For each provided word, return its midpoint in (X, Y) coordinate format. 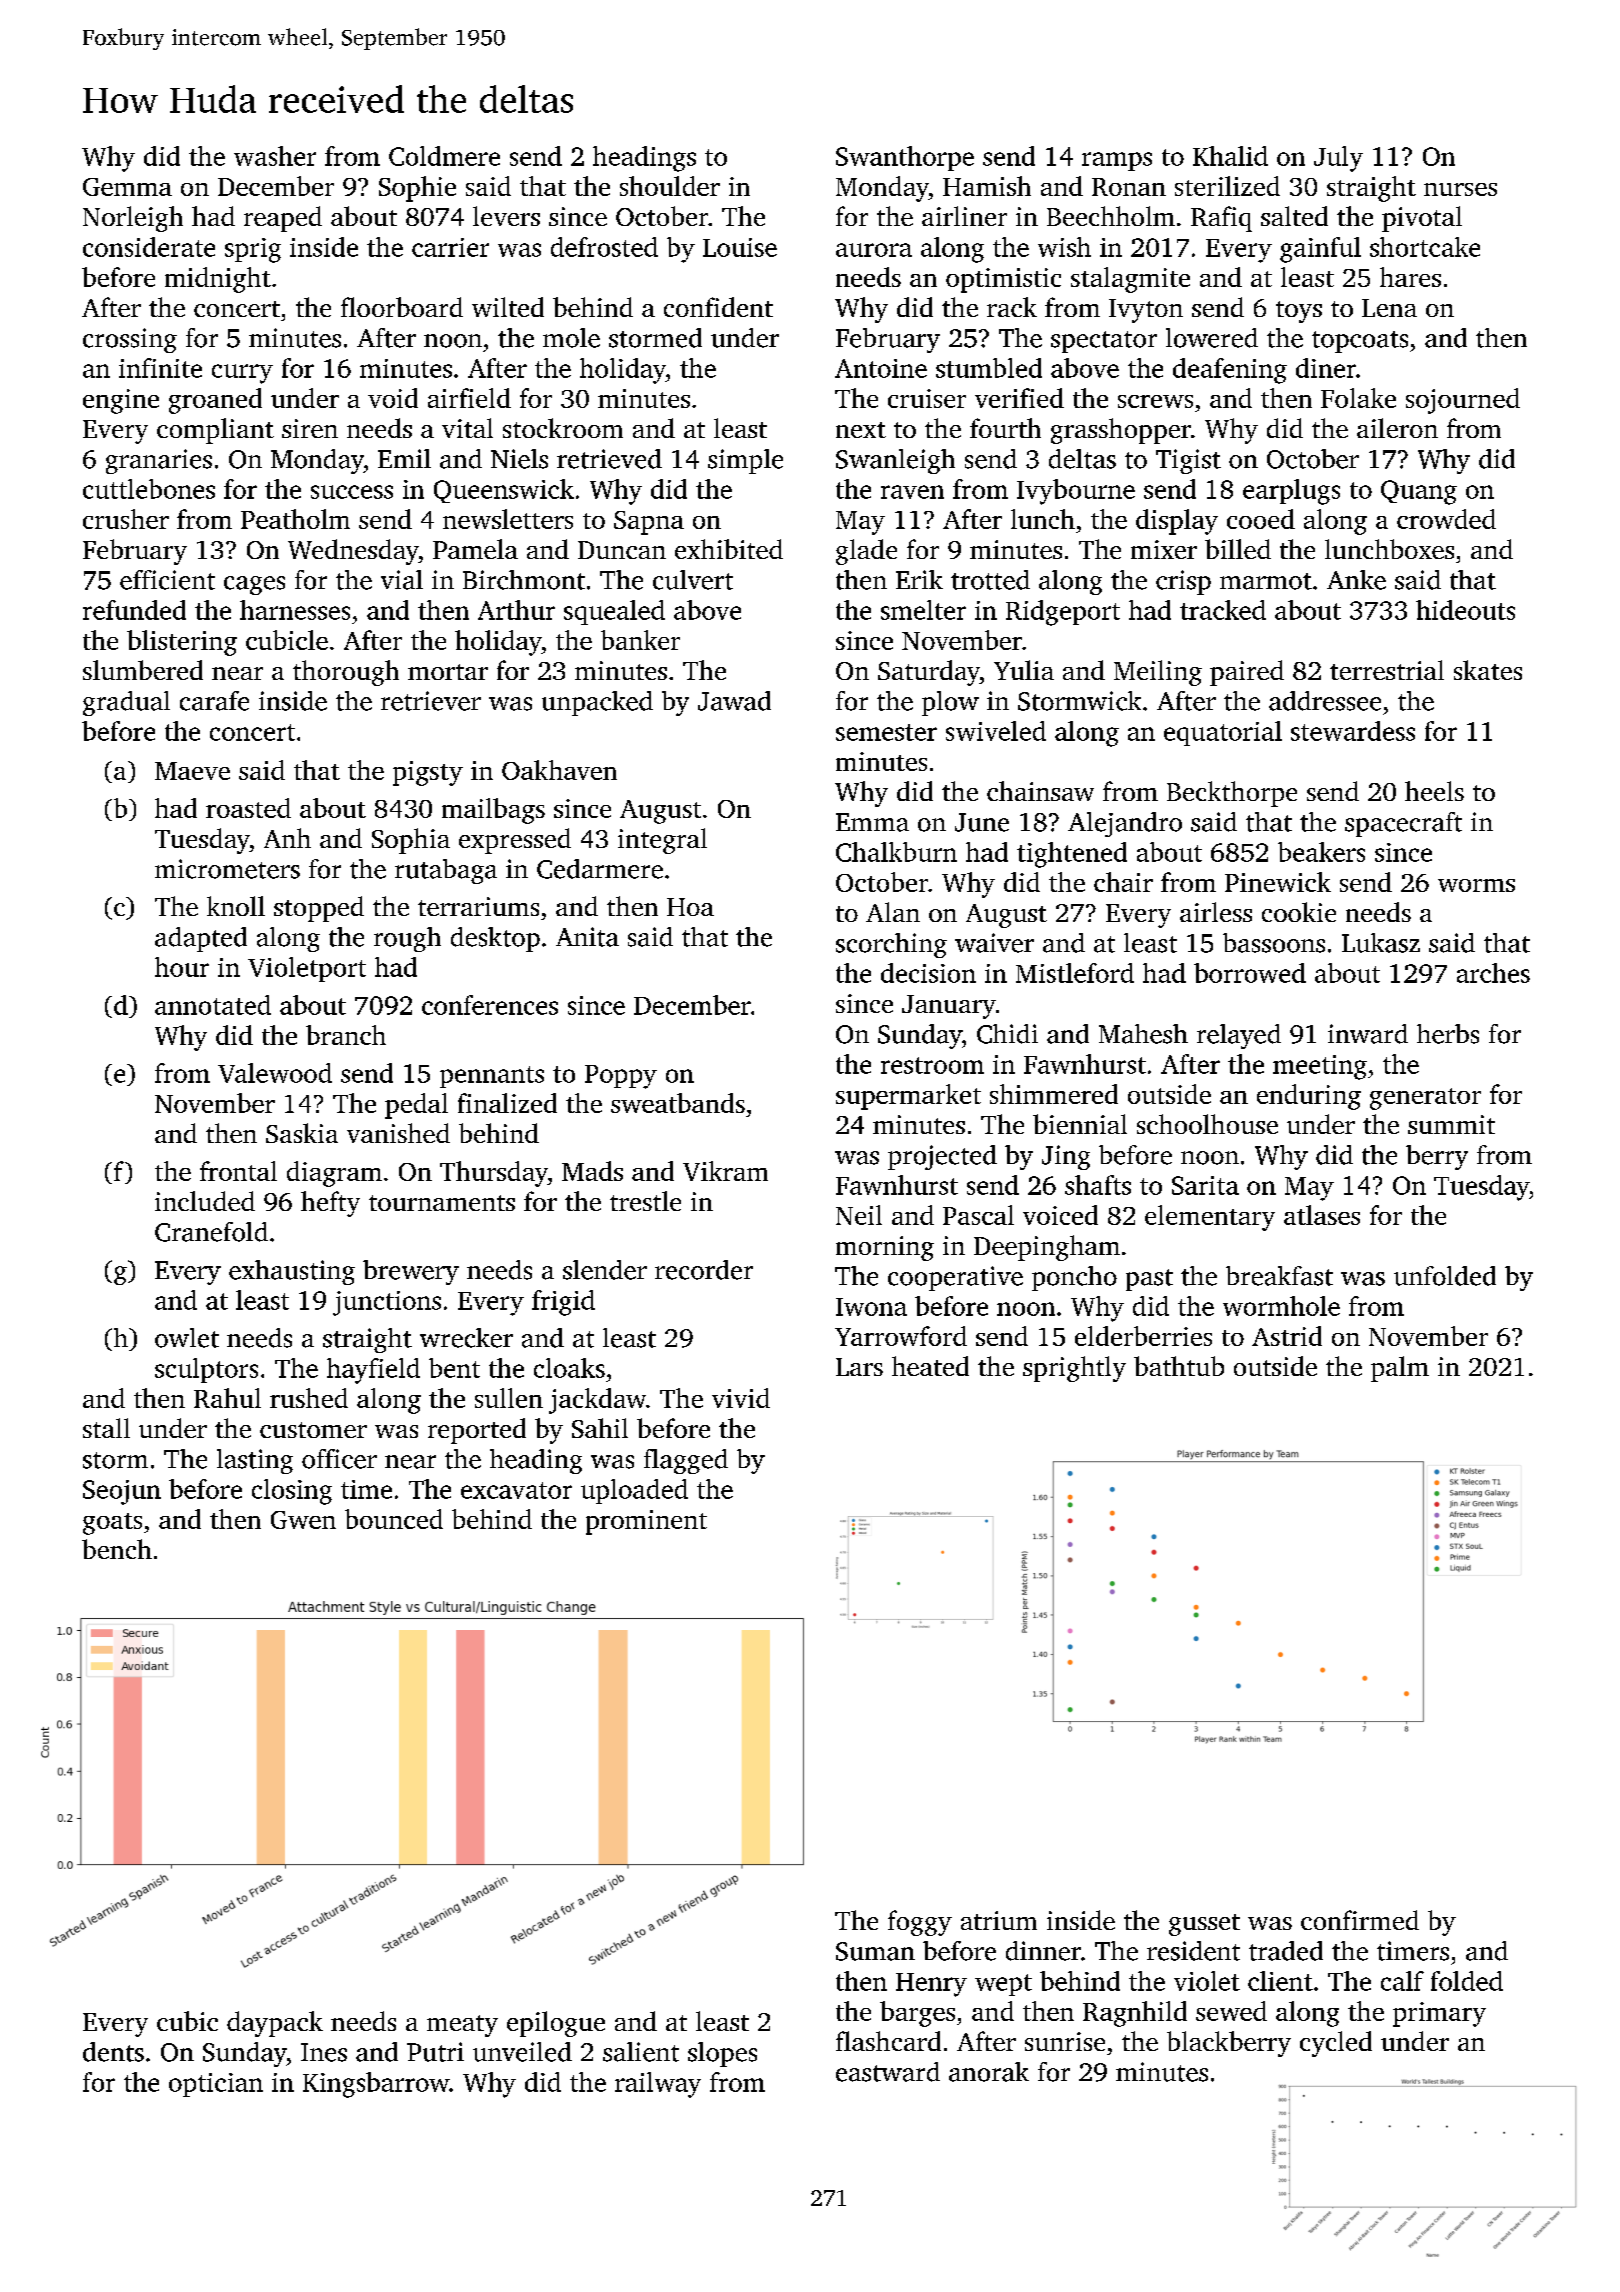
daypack (275, 2024)
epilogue (556, 2024)
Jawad (734, 701)
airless (1216, 912)
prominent (646, 1522)
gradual (126, 703)
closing (292, 1492)
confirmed (1360, 1920)
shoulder (670, 186)
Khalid (1230, 156)
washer (275, 156)
